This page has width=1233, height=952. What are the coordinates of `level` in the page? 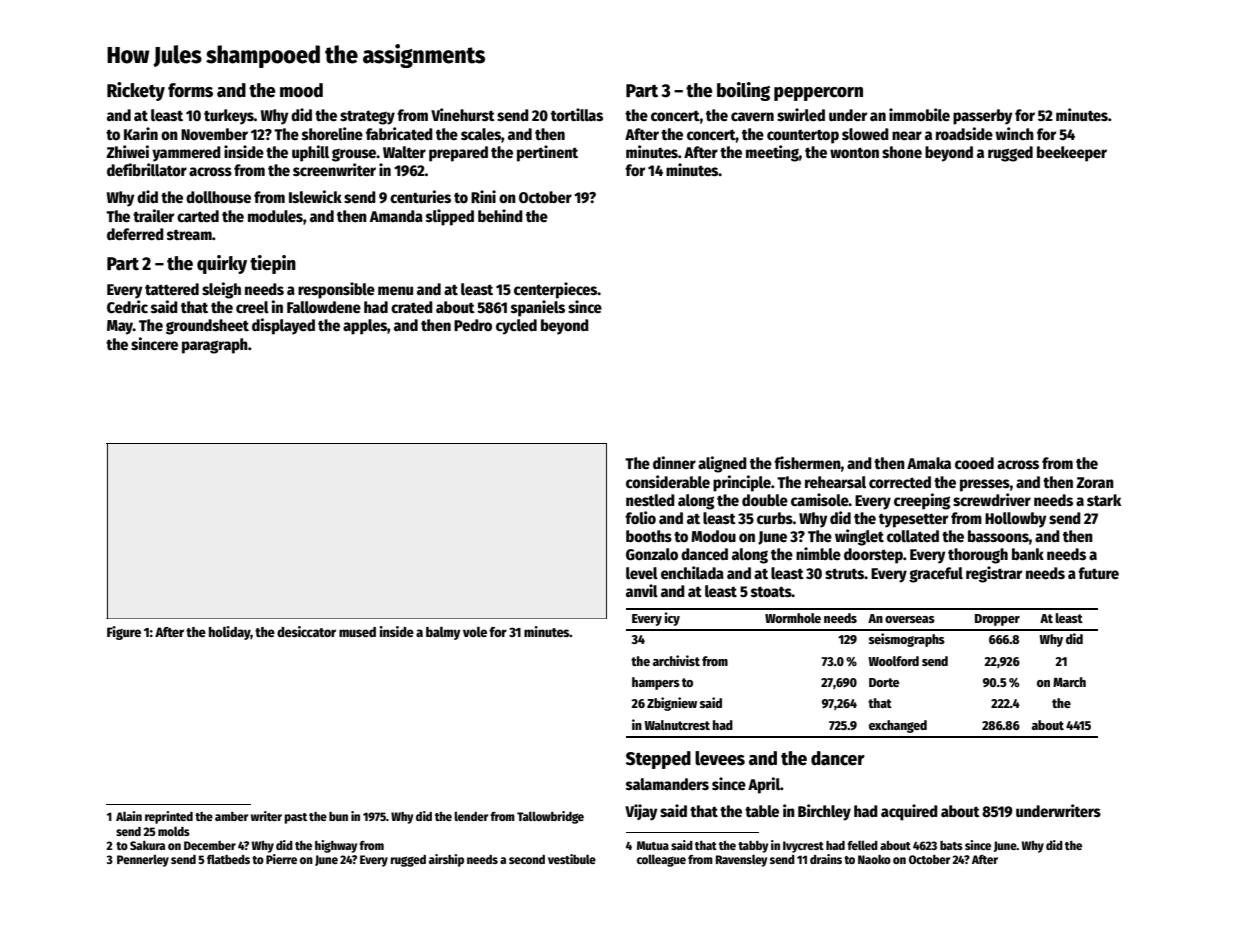 It's located at (642, 573).
